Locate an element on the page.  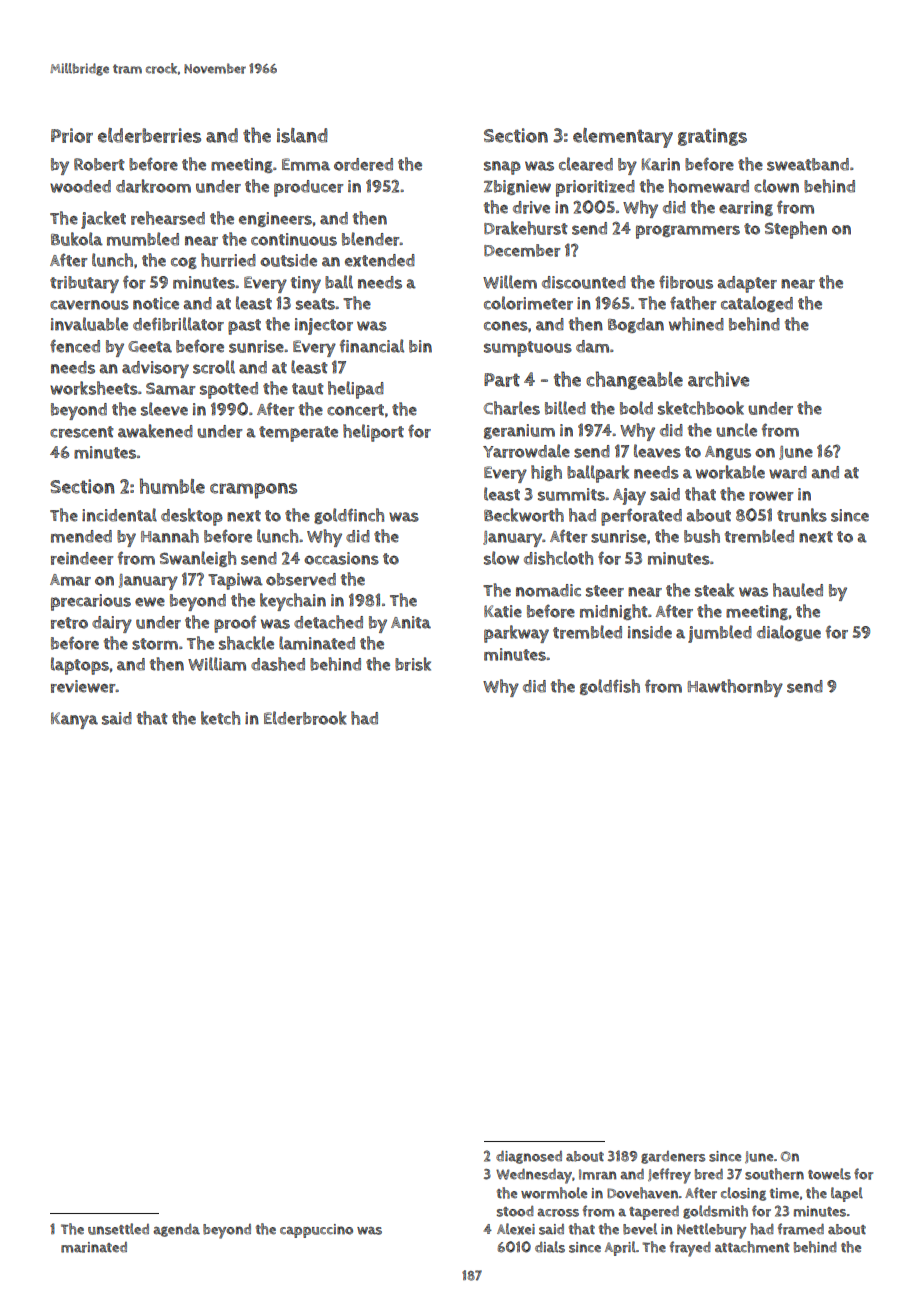
unsettled is located at coordinates (118, 1229).
